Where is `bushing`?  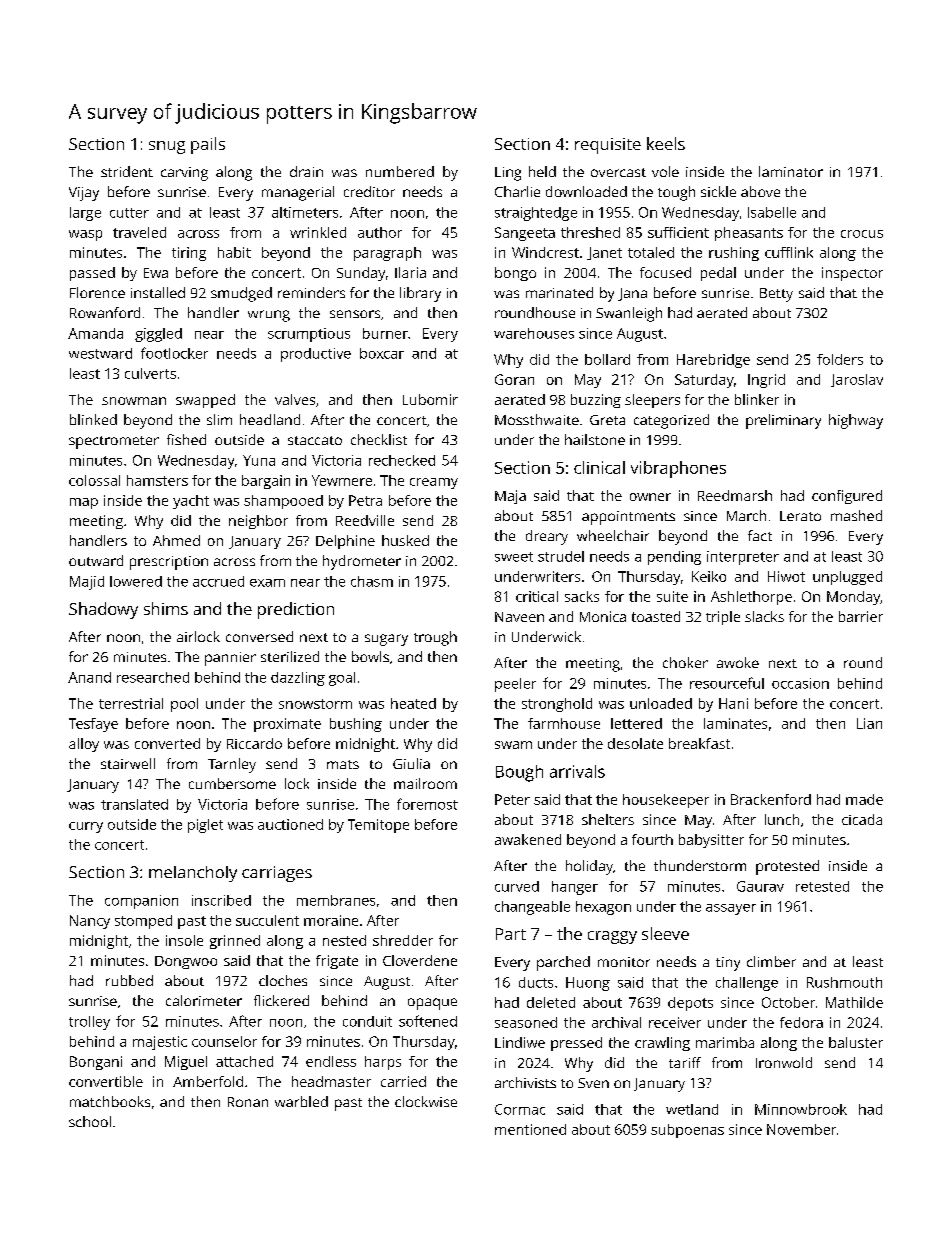
bushing is located at coordinates (356, 725).
